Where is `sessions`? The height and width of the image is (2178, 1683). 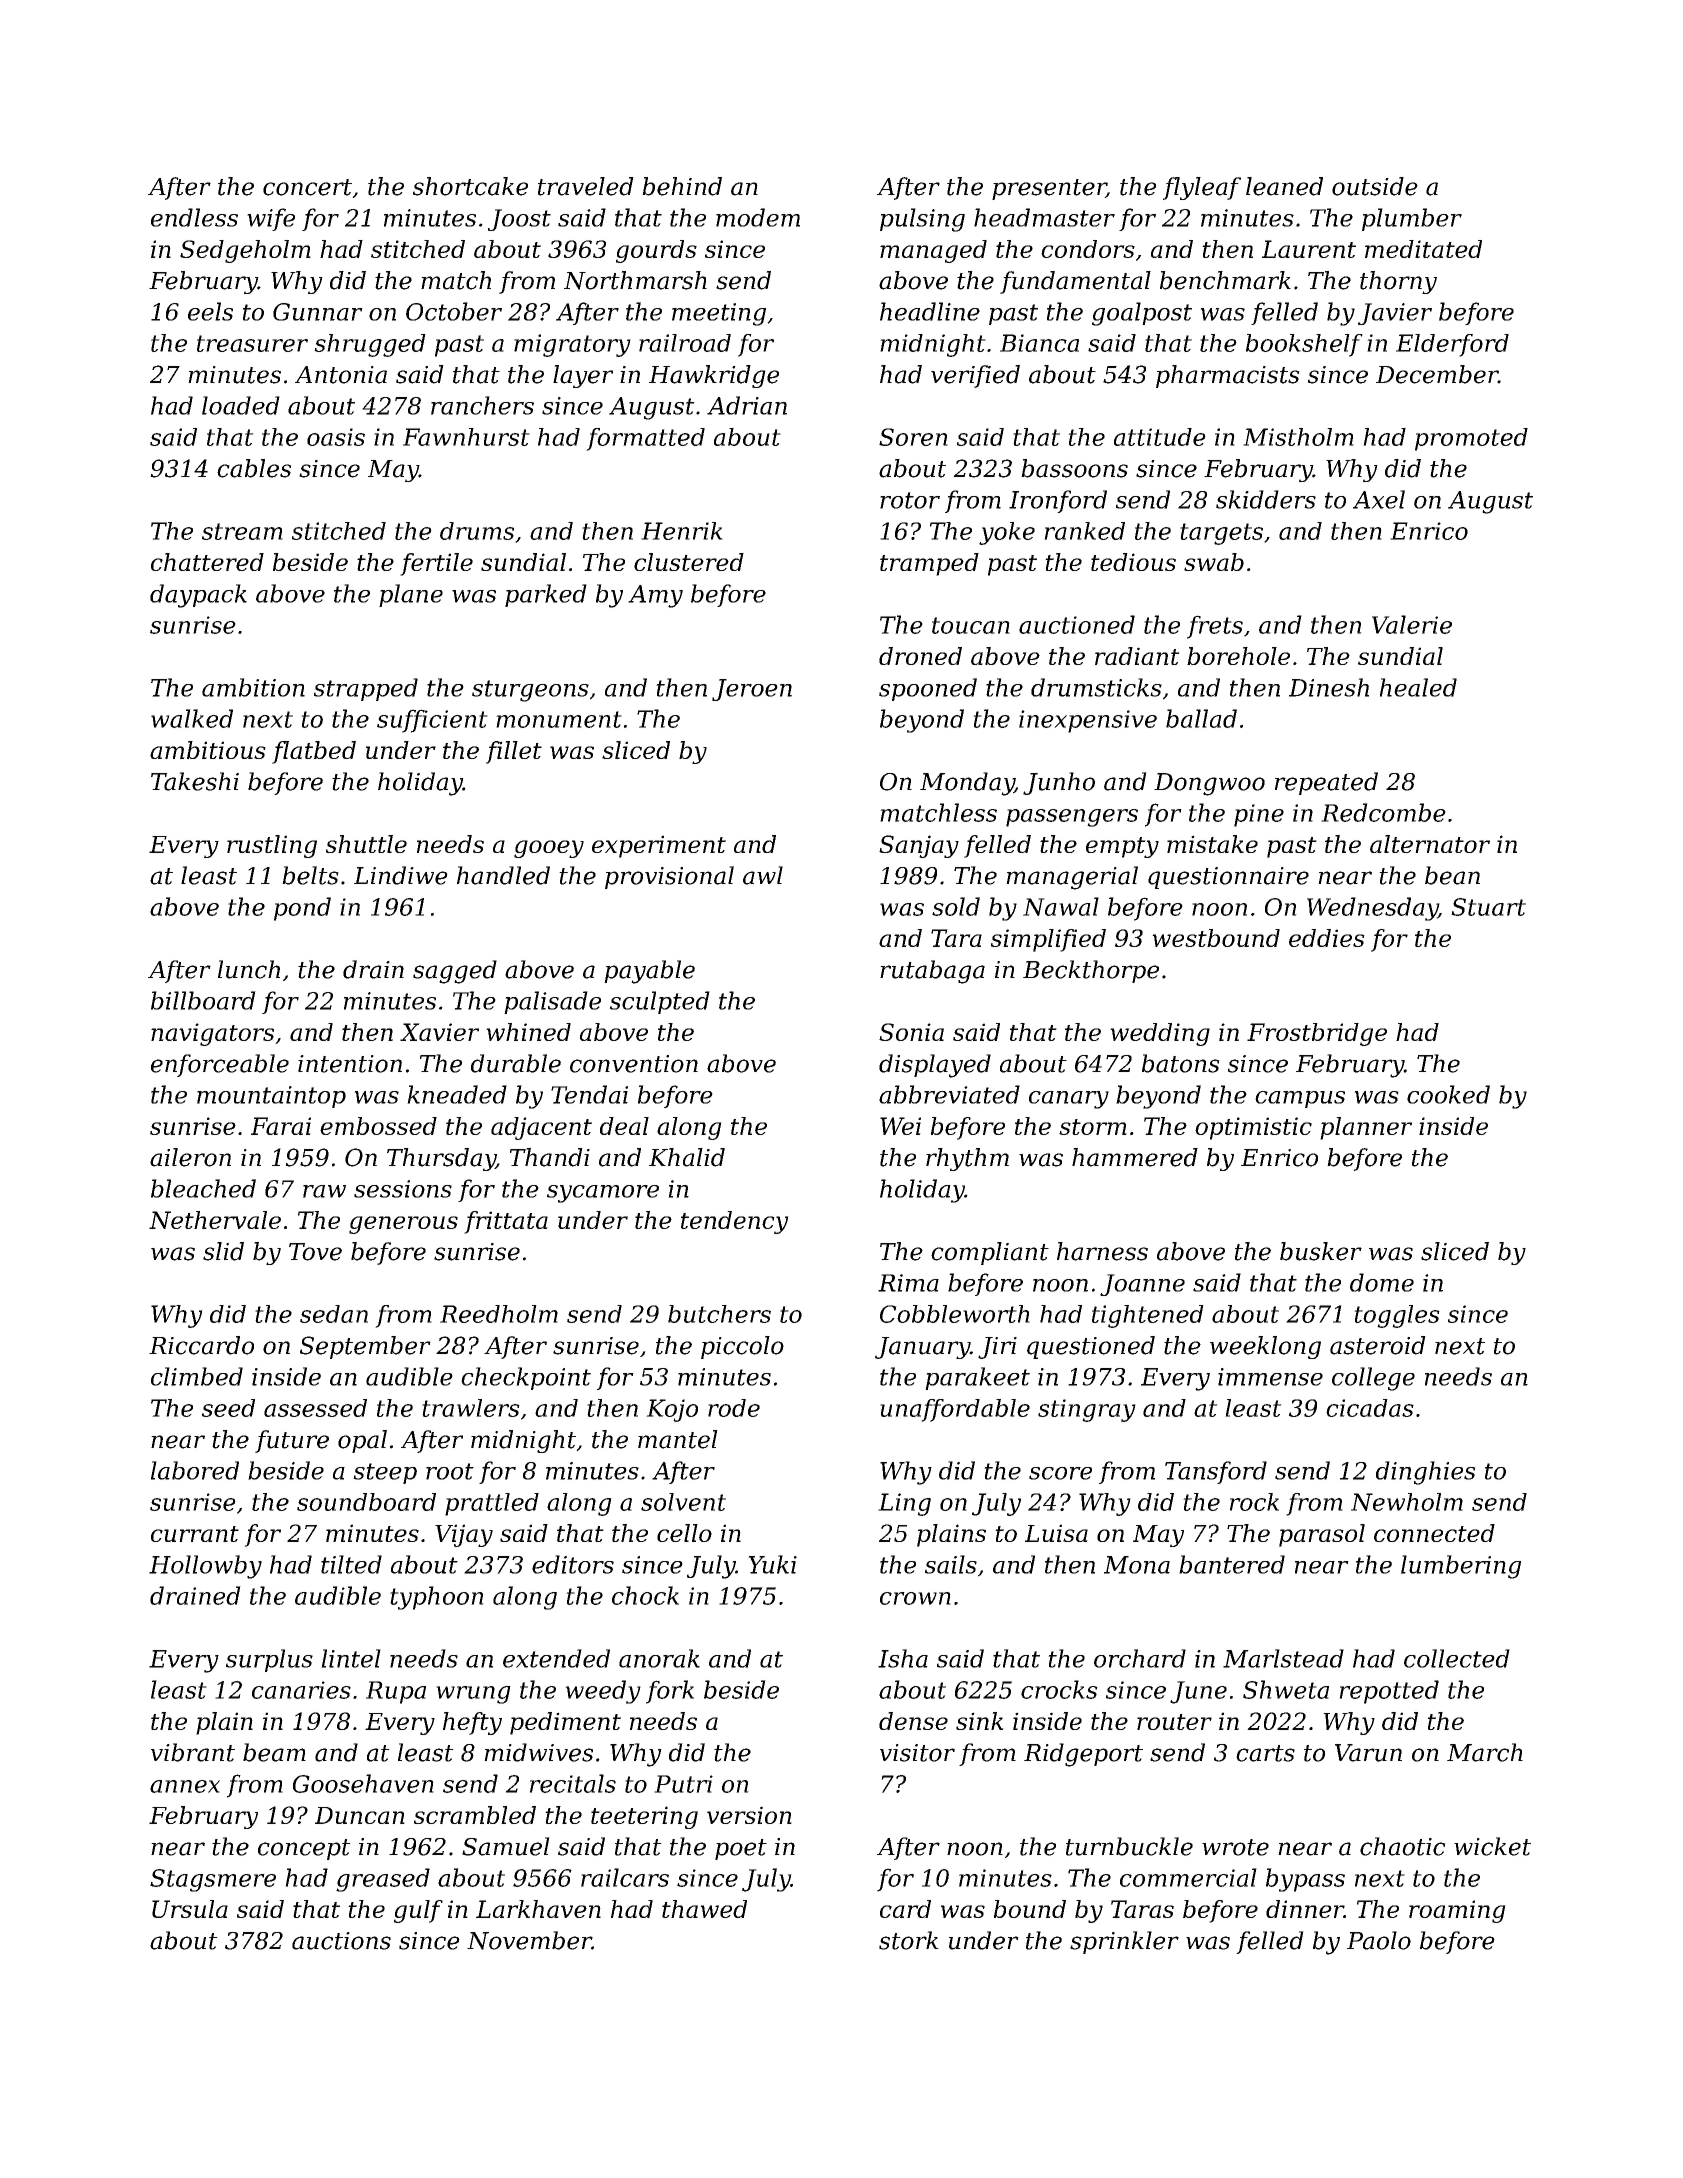
sessions is located at coordinates (403, 1189).
